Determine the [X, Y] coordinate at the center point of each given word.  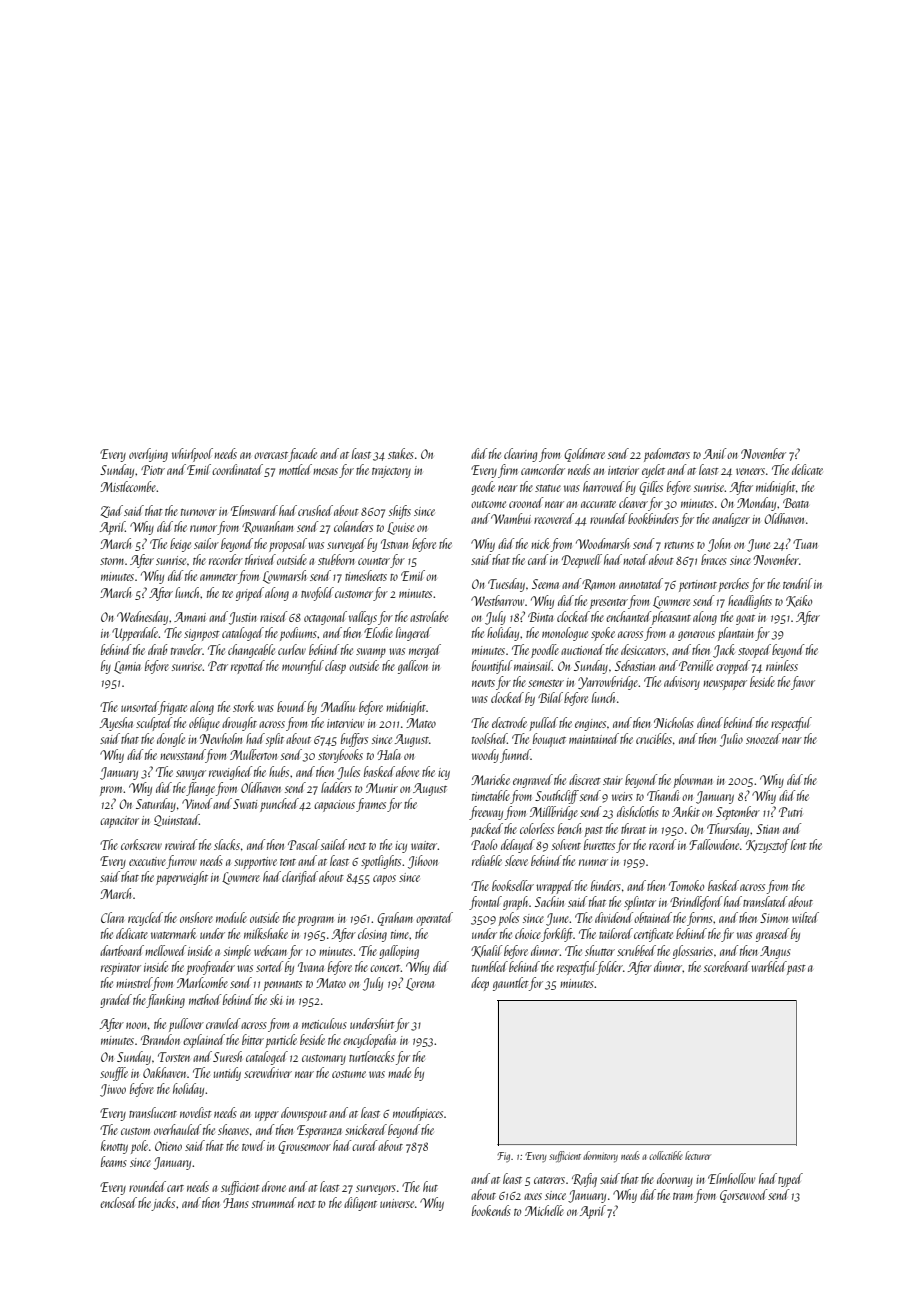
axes [533, 1196]
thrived [260, 559]
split [275, 740]
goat [745, 620]
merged [425, 651]
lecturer [698, 1155]
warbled [769, 966]
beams [114, 1161]
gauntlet [511, 984]
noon [136, 1025]
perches [733, 585]
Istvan [394, 544]
